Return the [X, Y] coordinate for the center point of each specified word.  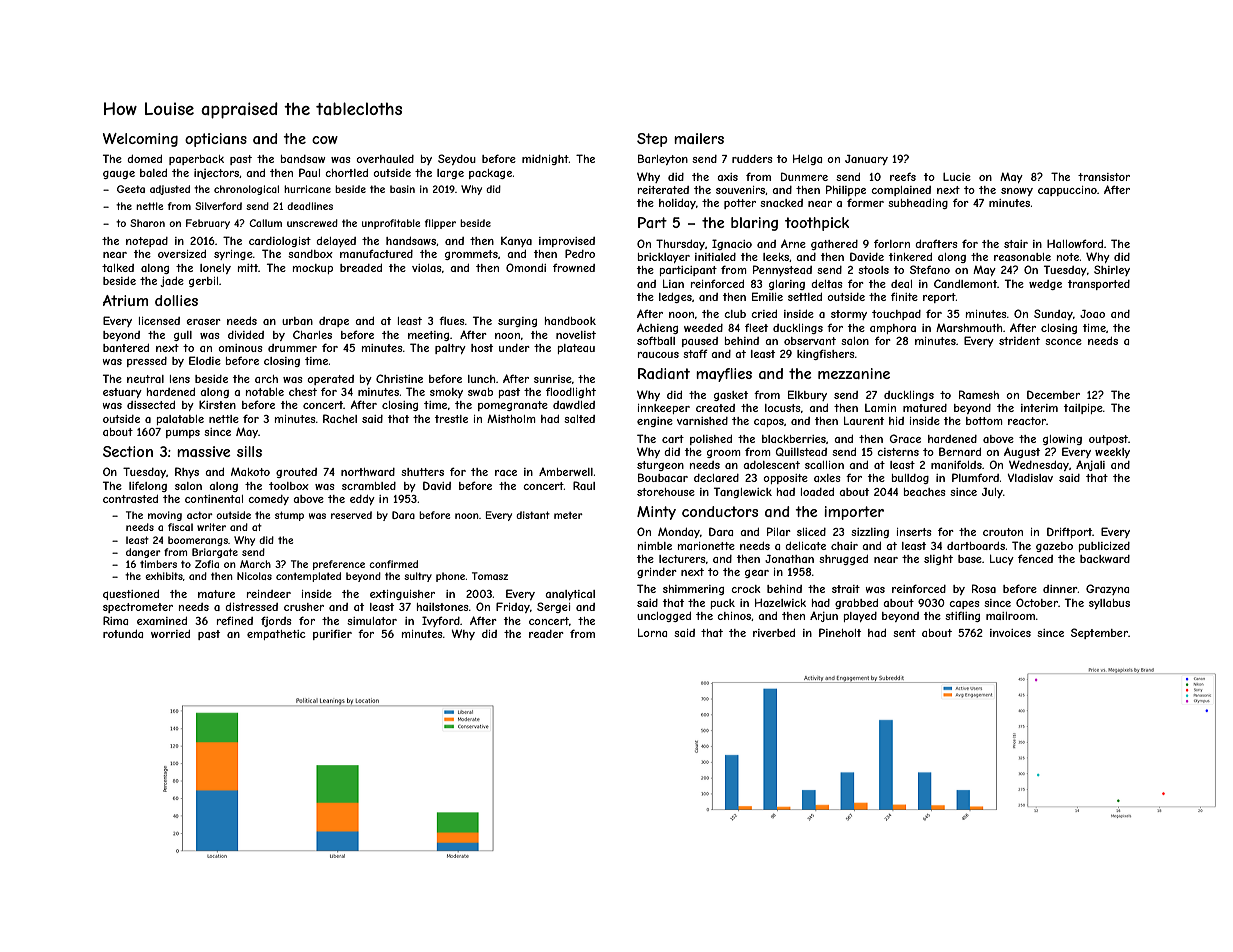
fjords [276, 621]
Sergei [553, 607]
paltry [450, 349]
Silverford [218, 206]
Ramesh [979, 394]
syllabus [1109, 604]
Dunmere [804, 176]
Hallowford [1075, 243]
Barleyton [663, 159]
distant [533, 515]
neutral [145, 379]
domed [144, 159]
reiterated [663, 190]
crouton [1003, 532]
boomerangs [198, 541]
